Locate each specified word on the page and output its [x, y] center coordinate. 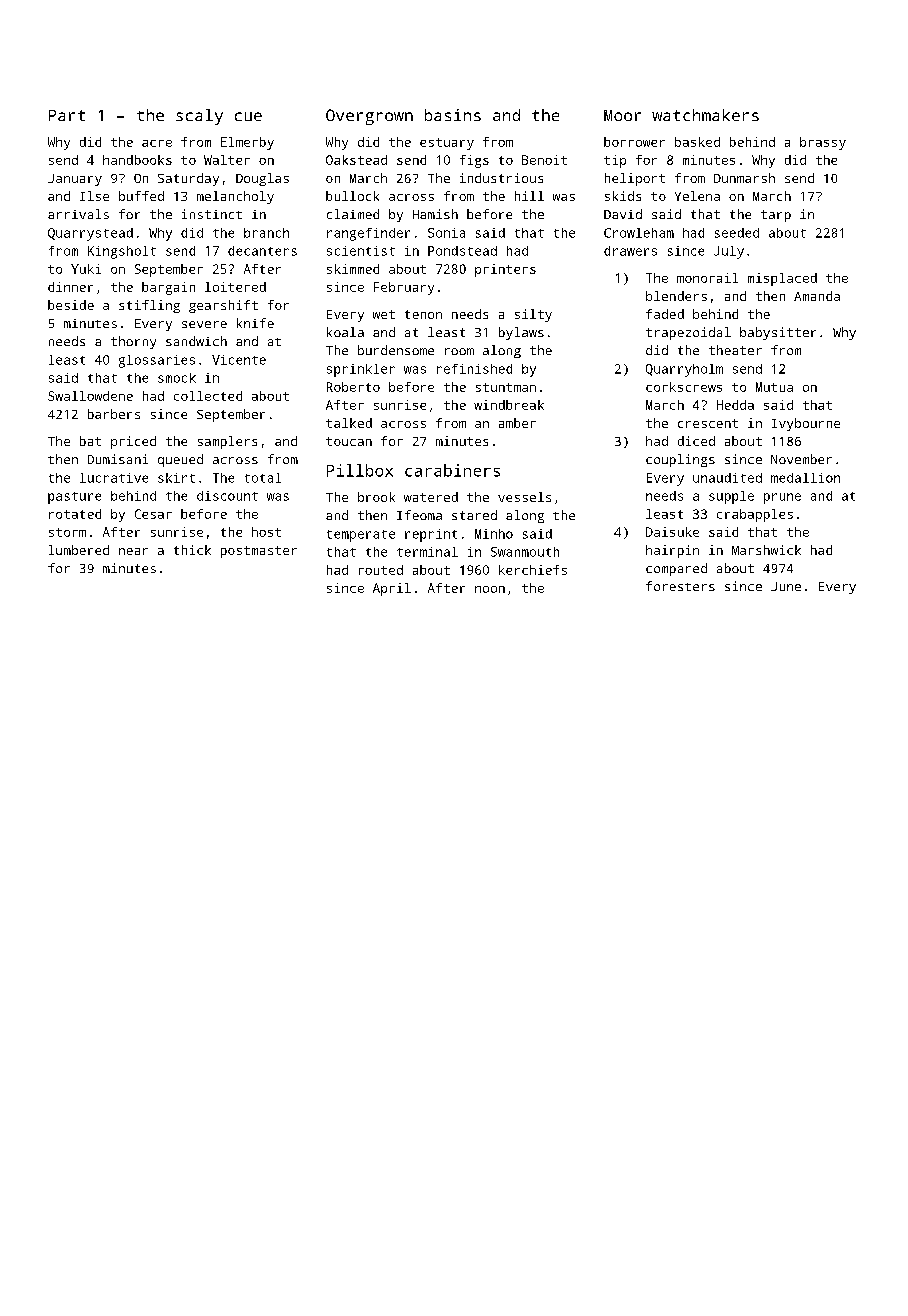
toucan [349, 441]
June [786, 586]
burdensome [396, 350]
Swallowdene [90, 396]
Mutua [774, 387]
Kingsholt [122, 252]
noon [490, 589]
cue [248, 116]
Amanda [817, 296]
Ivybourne [806, 424]
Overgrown [369, 117]
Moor [622, 115]
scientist [361, 251]
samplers [227, 442]
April [392, 589]
